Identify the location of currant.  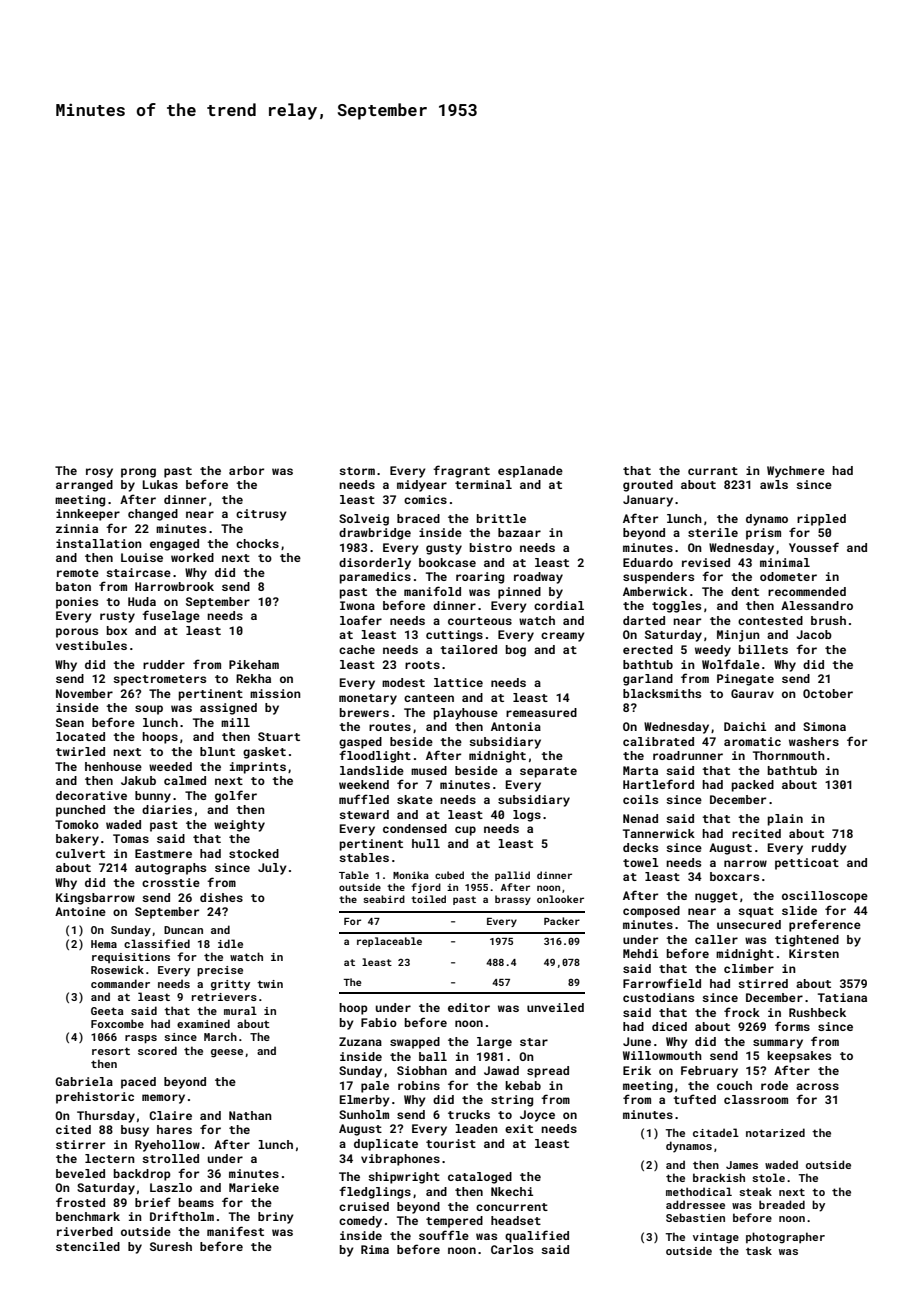
(713, 471).
